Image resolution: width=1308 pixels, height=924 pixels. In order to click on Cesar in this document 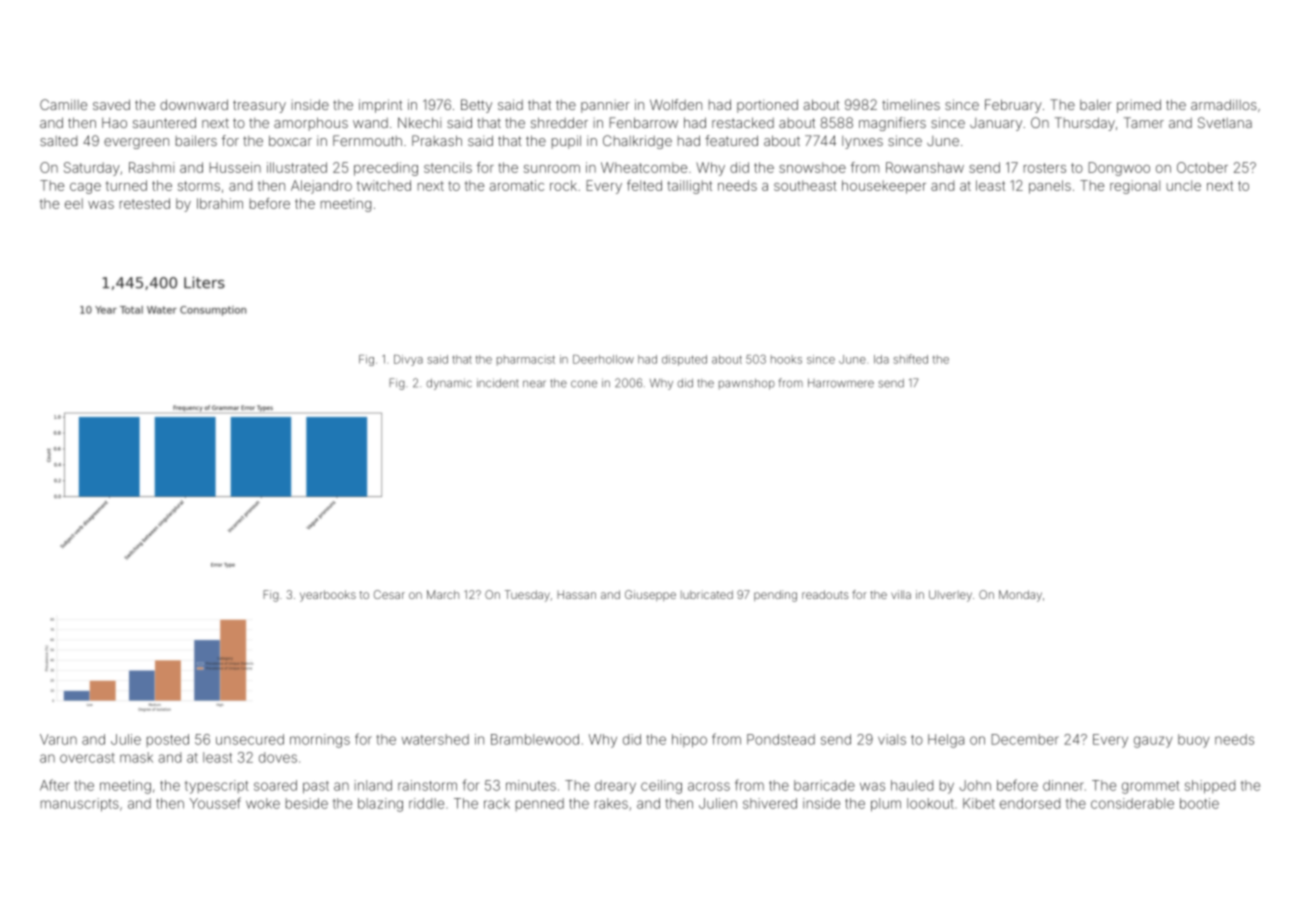, I will do `click(389, 594)`.
